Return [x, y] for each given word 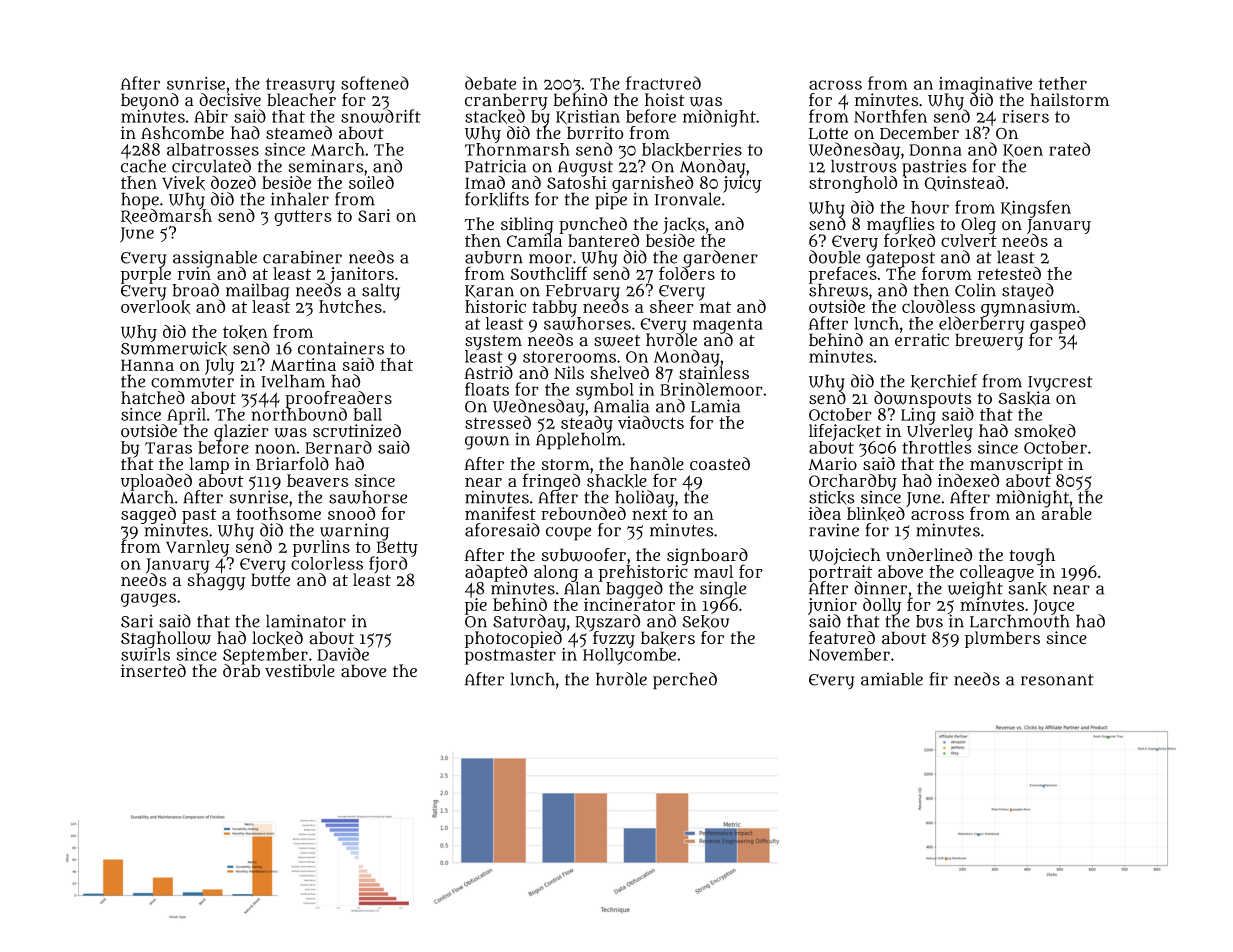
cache [143, 166]
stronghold [853, 184]
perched [685, 681]
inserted [153, 671]
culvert [969, 240]
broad [195, 290]
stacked [495, 116]
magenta [728, 325]
